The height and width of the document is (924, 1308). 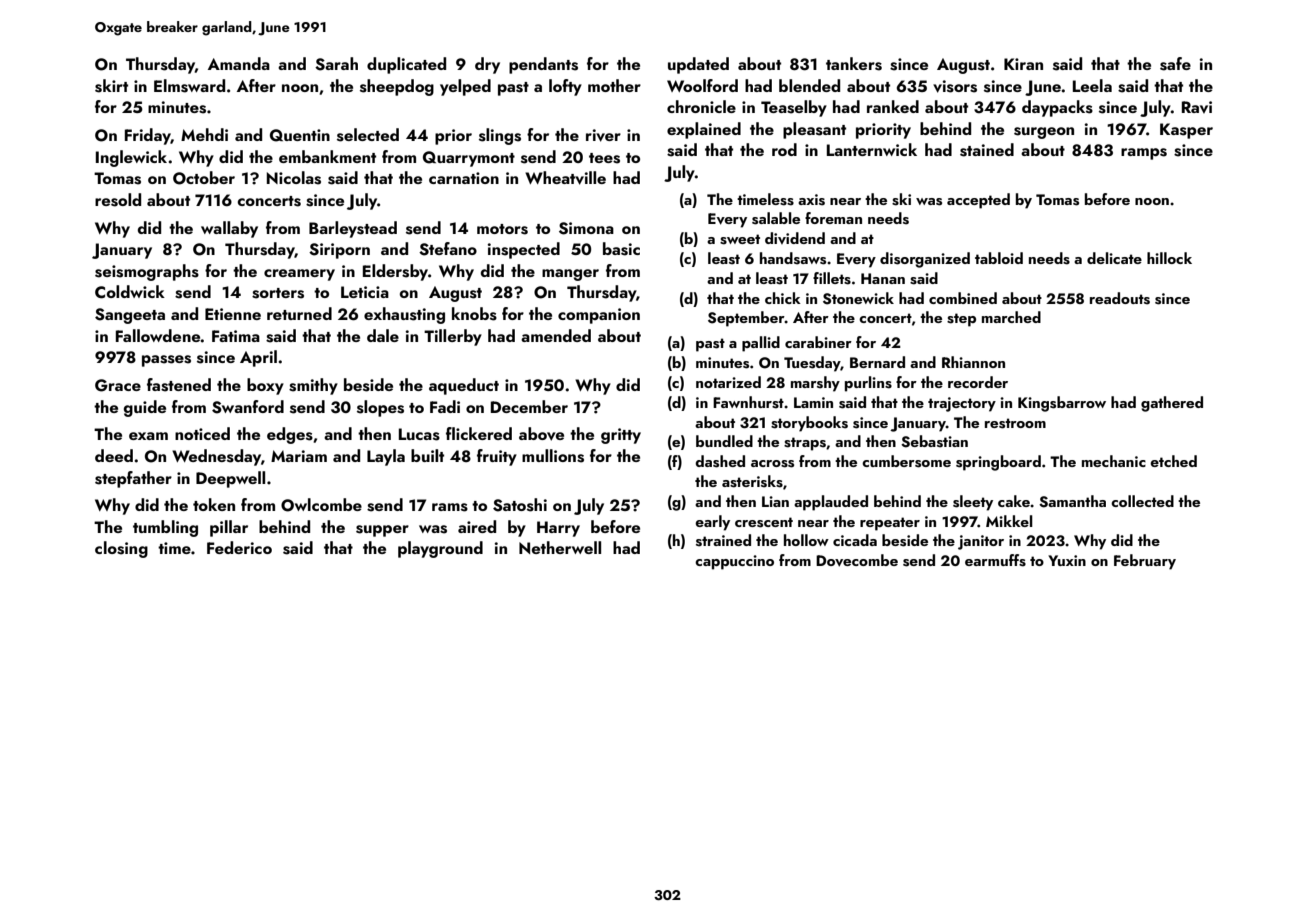 What do you see at coordinates (353, 229) in the document?
I see `Barleystead` at bounding box center [353, 229].
